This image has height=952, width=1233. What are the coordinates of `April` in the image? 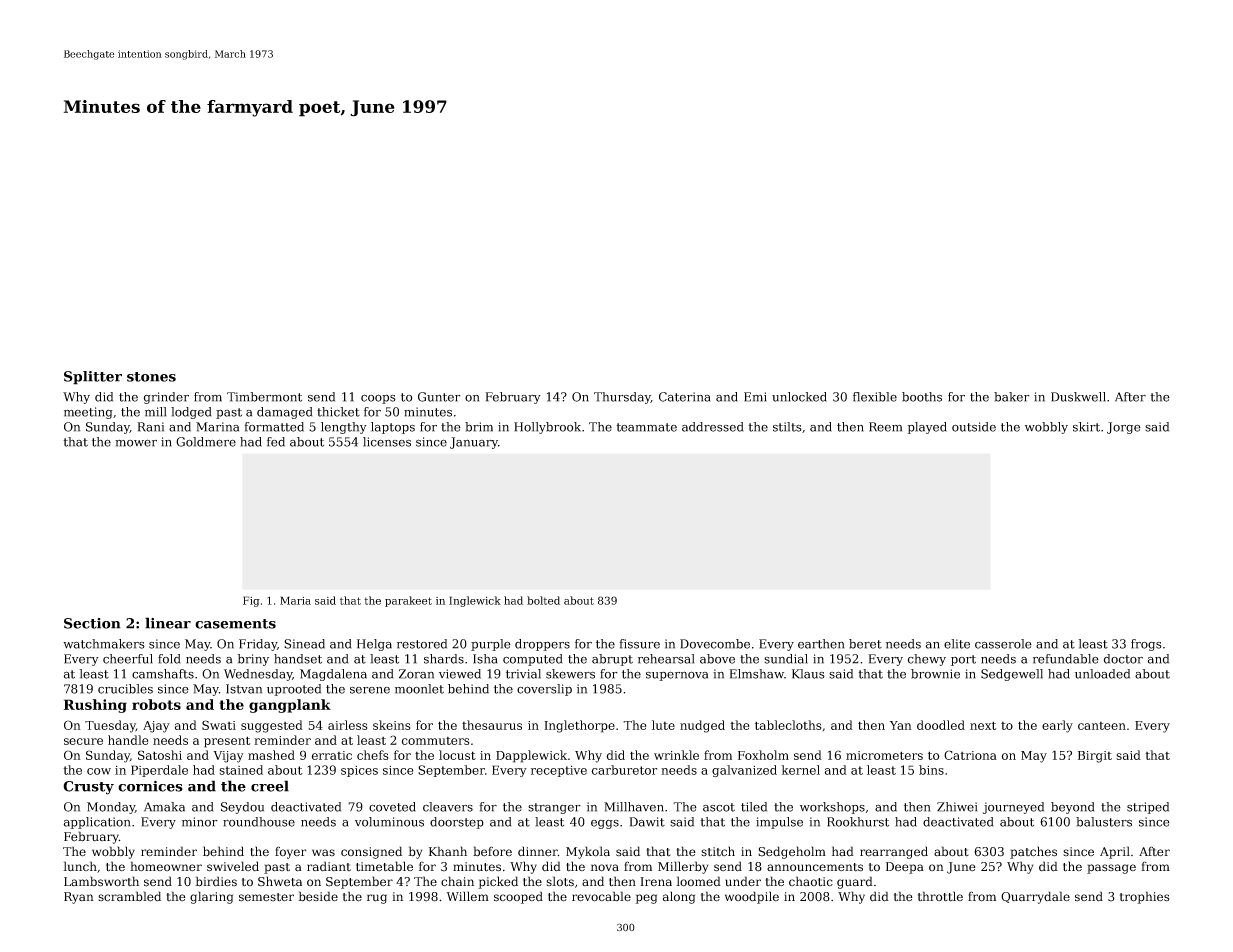 It's located at (1115, 852).
